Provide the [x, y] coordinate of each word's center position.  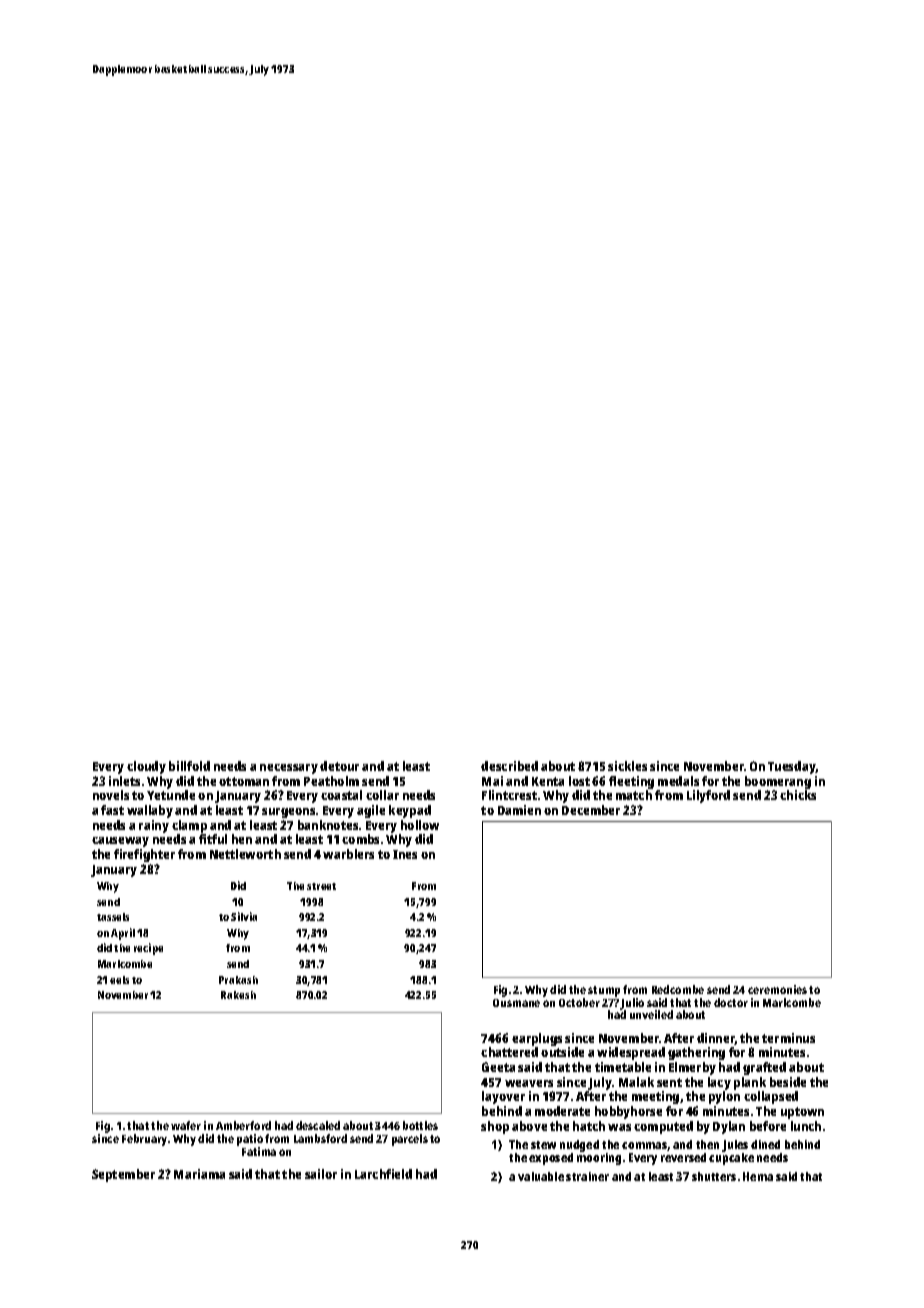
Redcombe [678, 989]
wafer [186, 1125]
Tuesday [792, 767]
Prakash [238, 980]
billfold [189, 766]
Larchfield [383, 1174]
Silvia [244, 916]
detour [339, 766]
